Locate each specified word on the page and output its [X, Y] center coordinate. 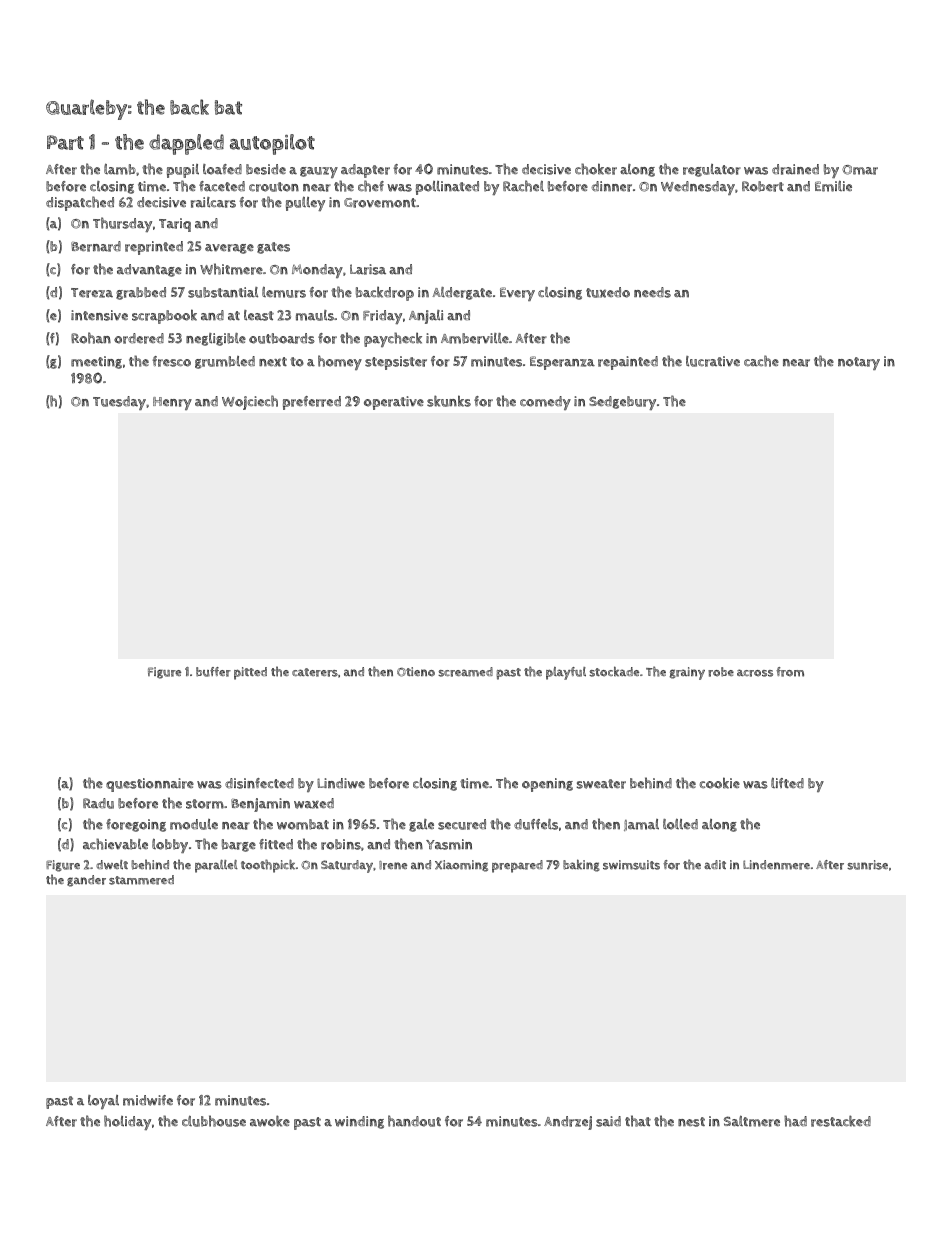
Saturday [347, 866]
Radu [98, 803]
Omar [860, 170]
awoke [270, 1121]
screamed [465, 672]
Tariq [175, 225]
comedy [545, 403]
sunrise [867, 865]
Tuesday [119, 403]
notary [859, 363]
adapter [365, 171]
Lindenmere [776, 865]
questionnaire [150, 785]
